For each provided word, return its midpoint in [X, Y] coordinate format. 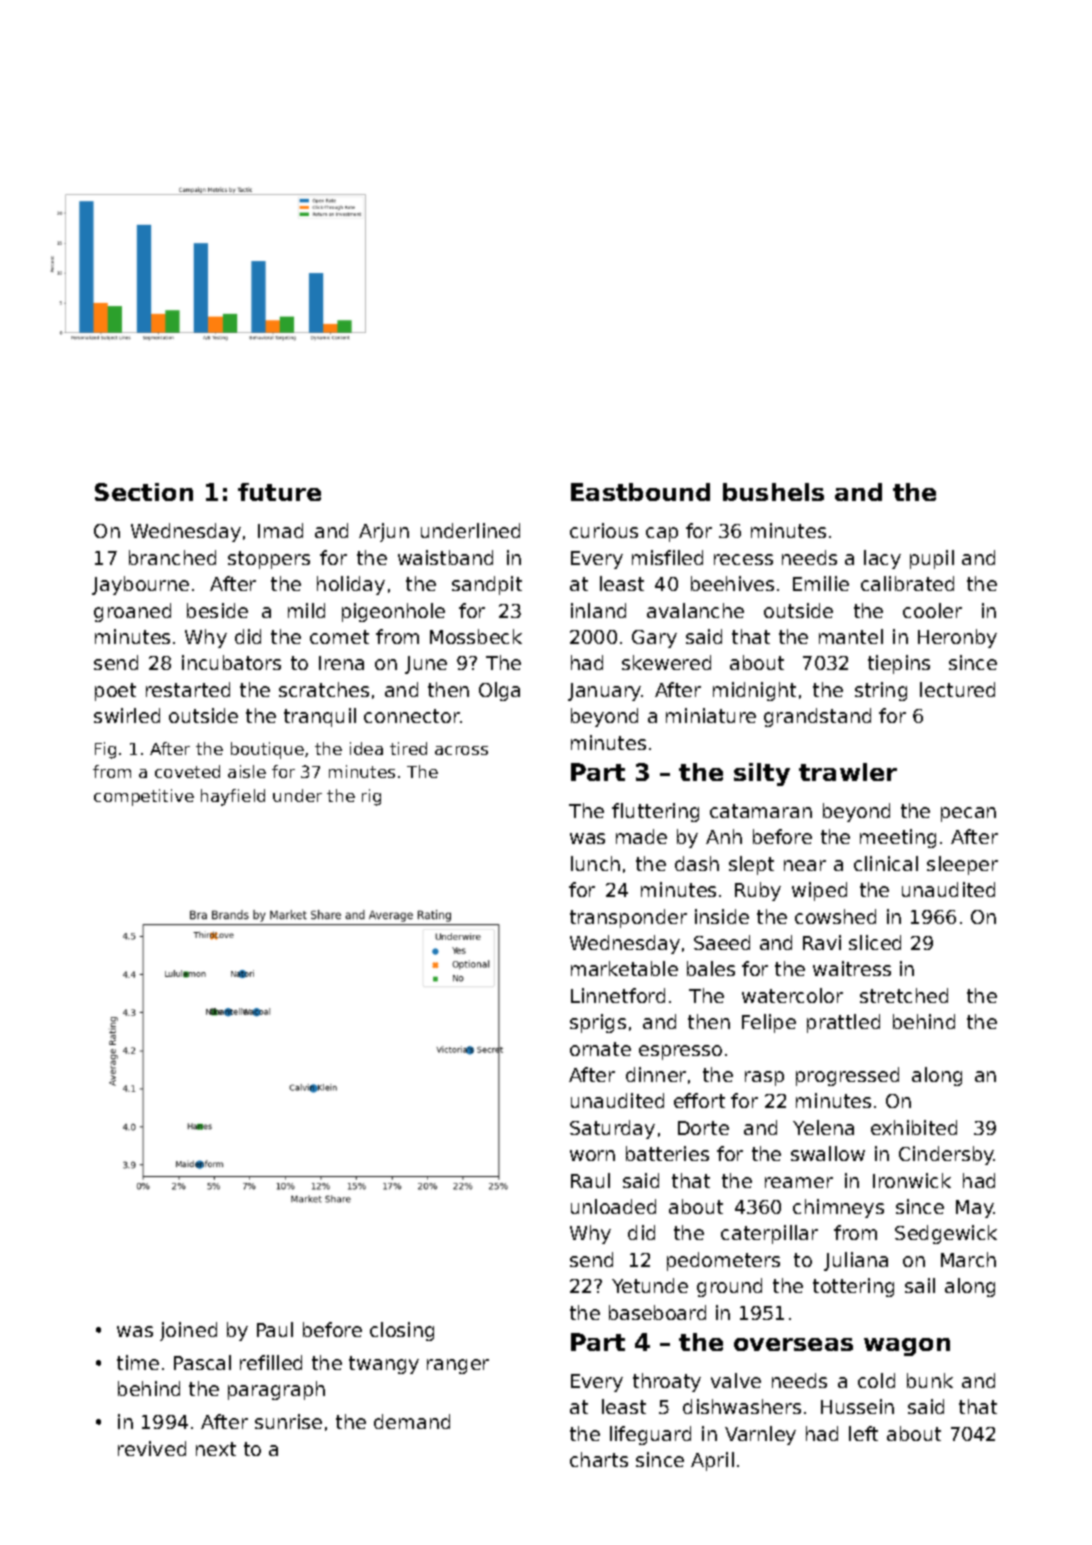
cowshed [835, 916]
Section [144, 492]
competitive [144, 797]
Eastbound [640, 492]
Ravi [822, 942]
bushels [773, 492]
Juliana [856, 1261]
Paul [275, 1329]
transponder [628, 918]
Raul [590, 1180]
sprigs [598, 1023]
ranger [458, 1366]
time [138, 1362]
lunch [595, 863]
